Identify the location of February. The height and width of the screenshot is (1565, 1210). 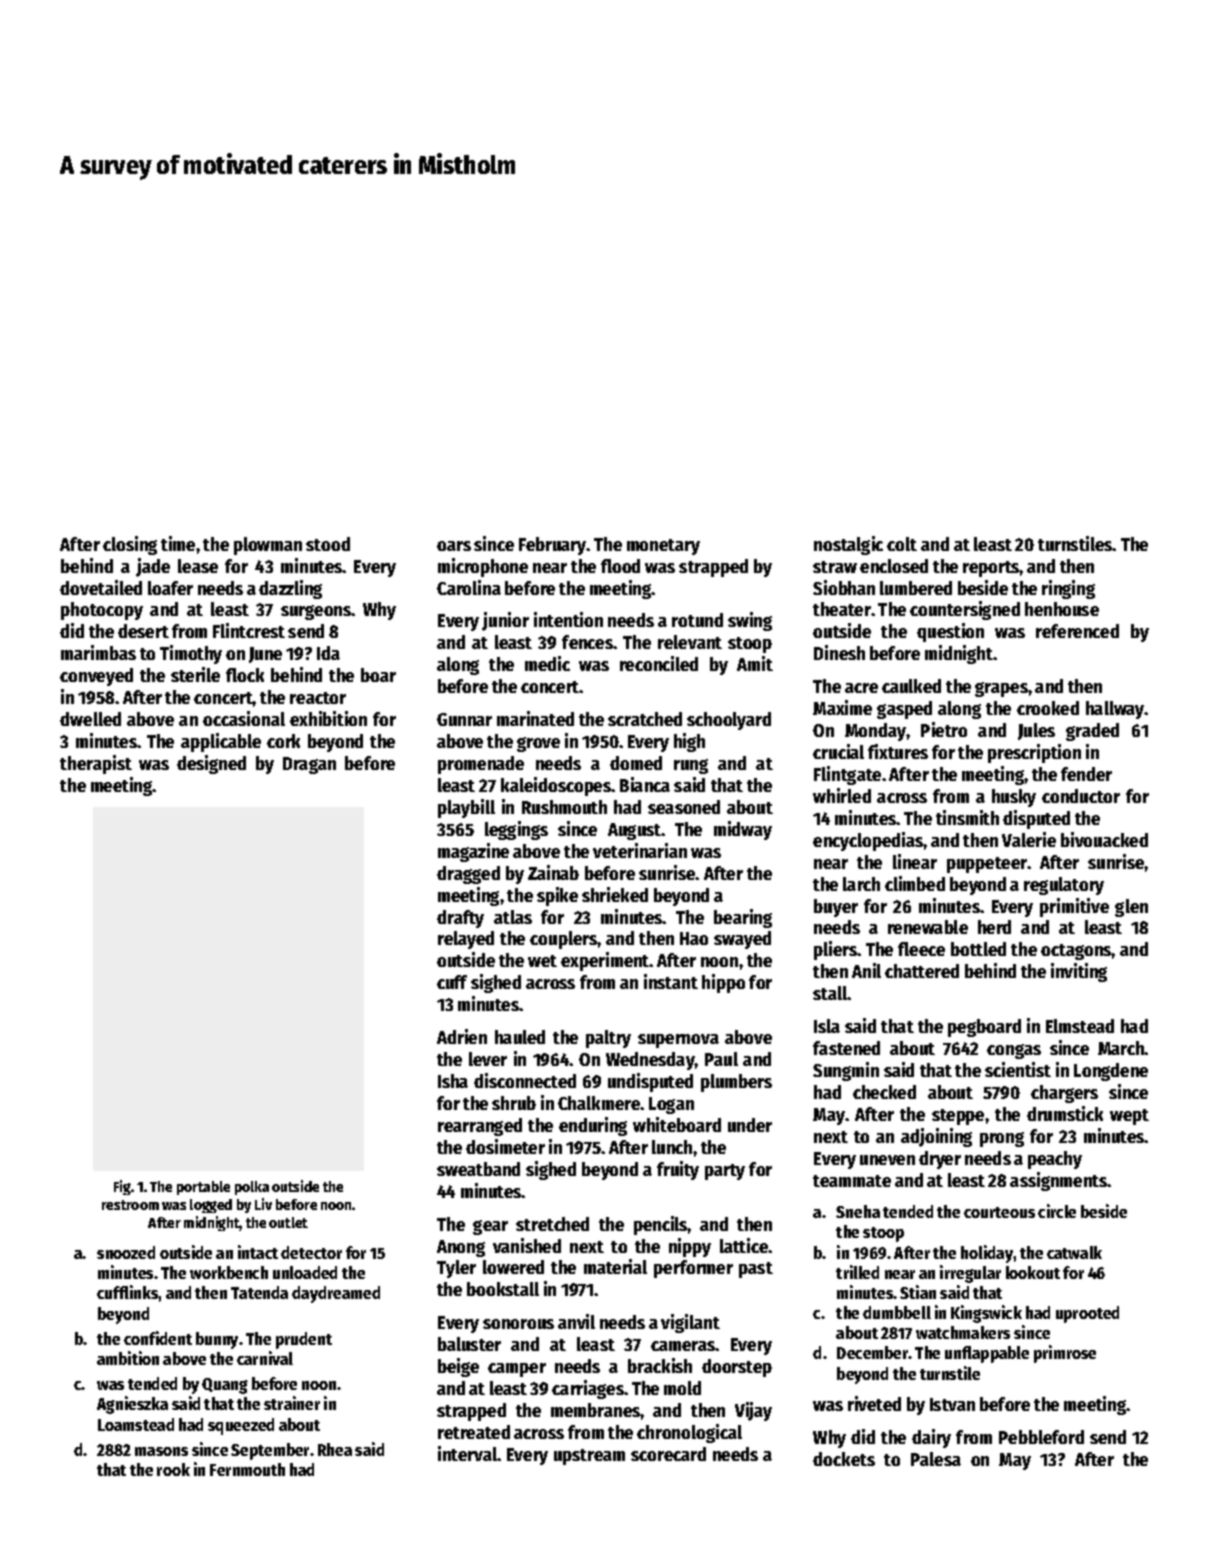
(553, 546).
